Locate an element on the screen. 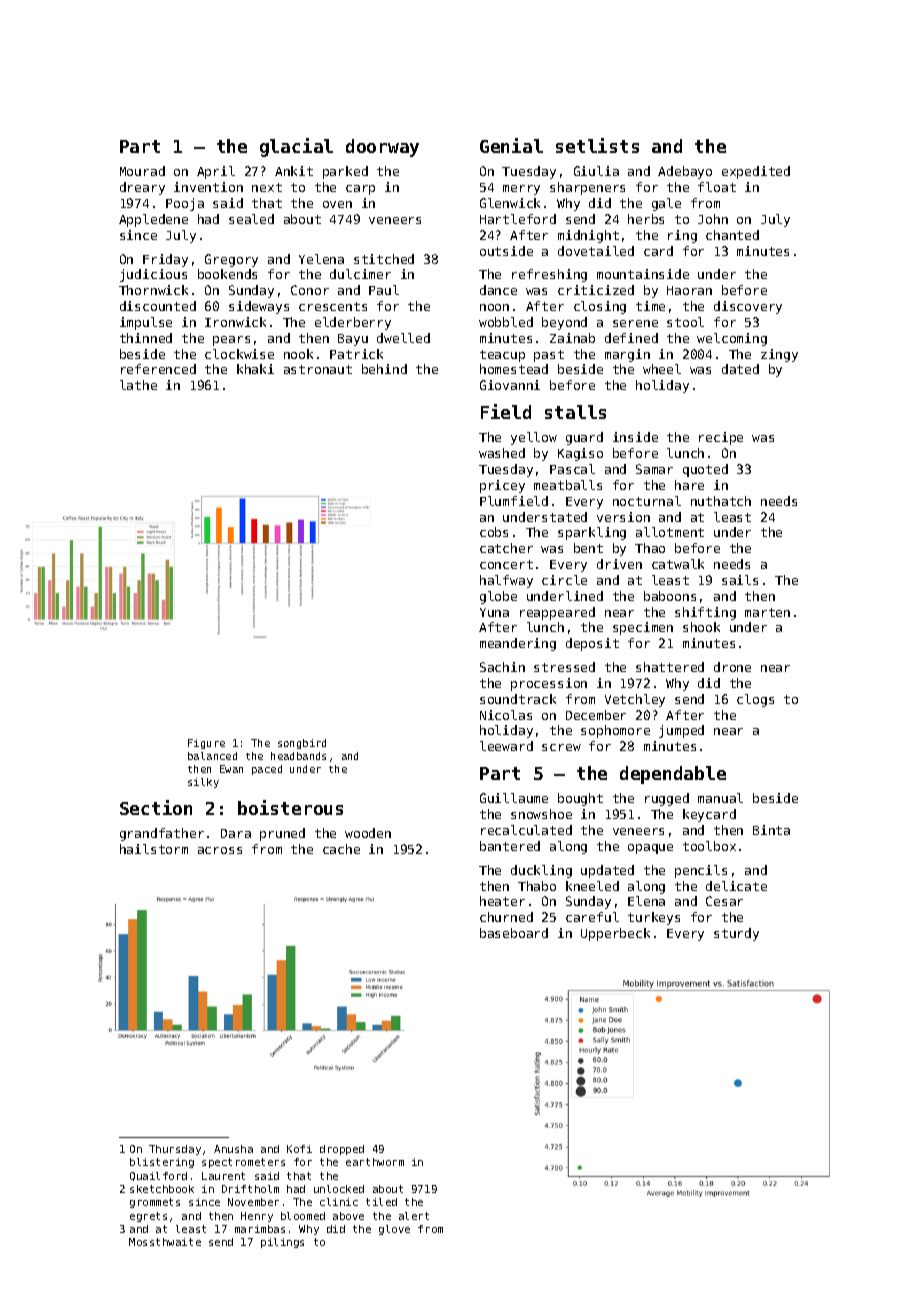 The width and height of the screenshot is (924, 1314). Section is located at coordinates (156, 807).
